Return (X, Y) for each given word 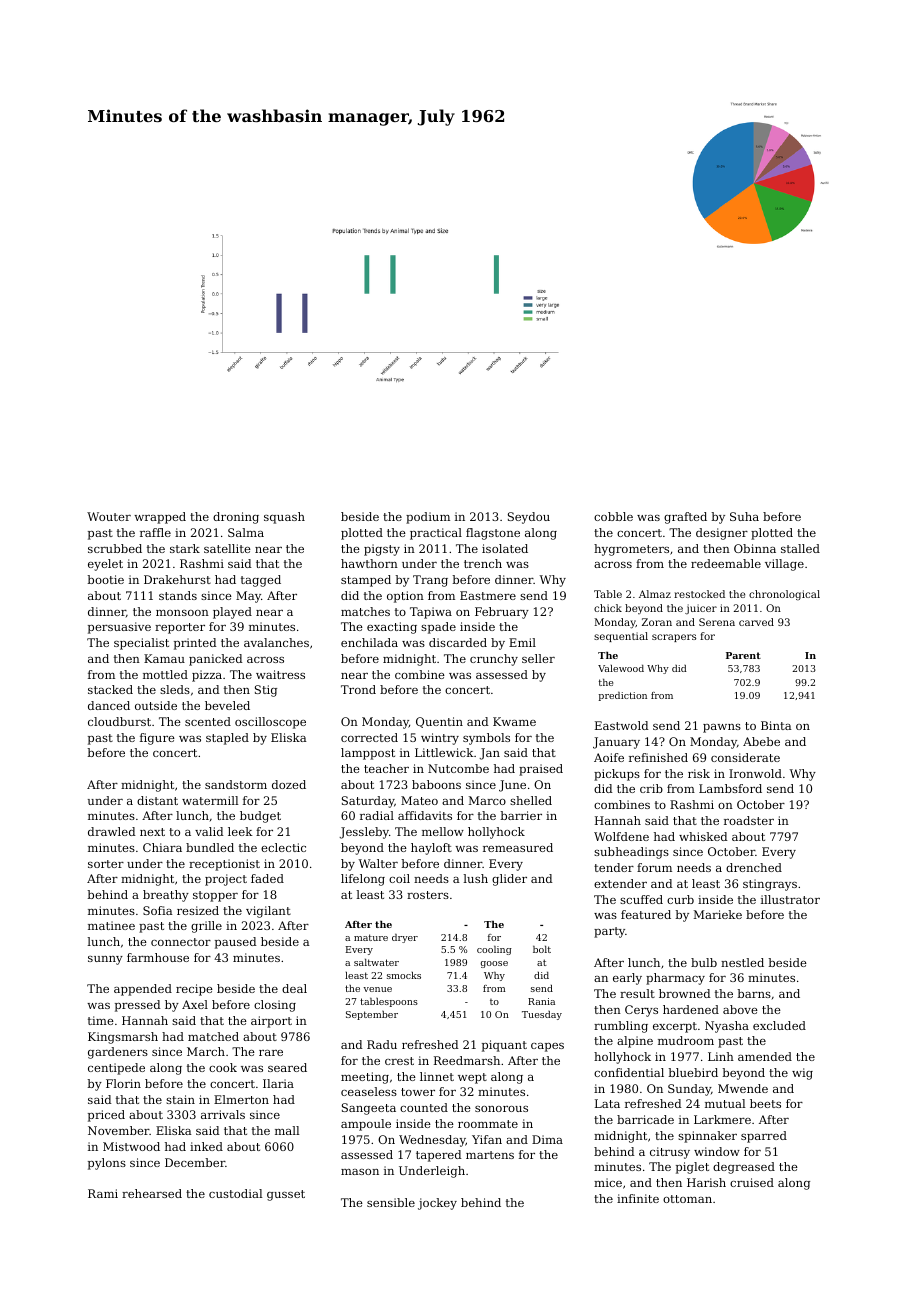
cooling (494, 950)
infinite (638, 1198)
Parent (743, 655)
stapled (227, 739)
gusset (286, 1195)
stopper (215, 896)
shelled (531, 800)
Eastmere (488, 595)
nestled (742, 962)
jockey (437, 1204)
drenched (754, 867)
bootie (106, 579)
